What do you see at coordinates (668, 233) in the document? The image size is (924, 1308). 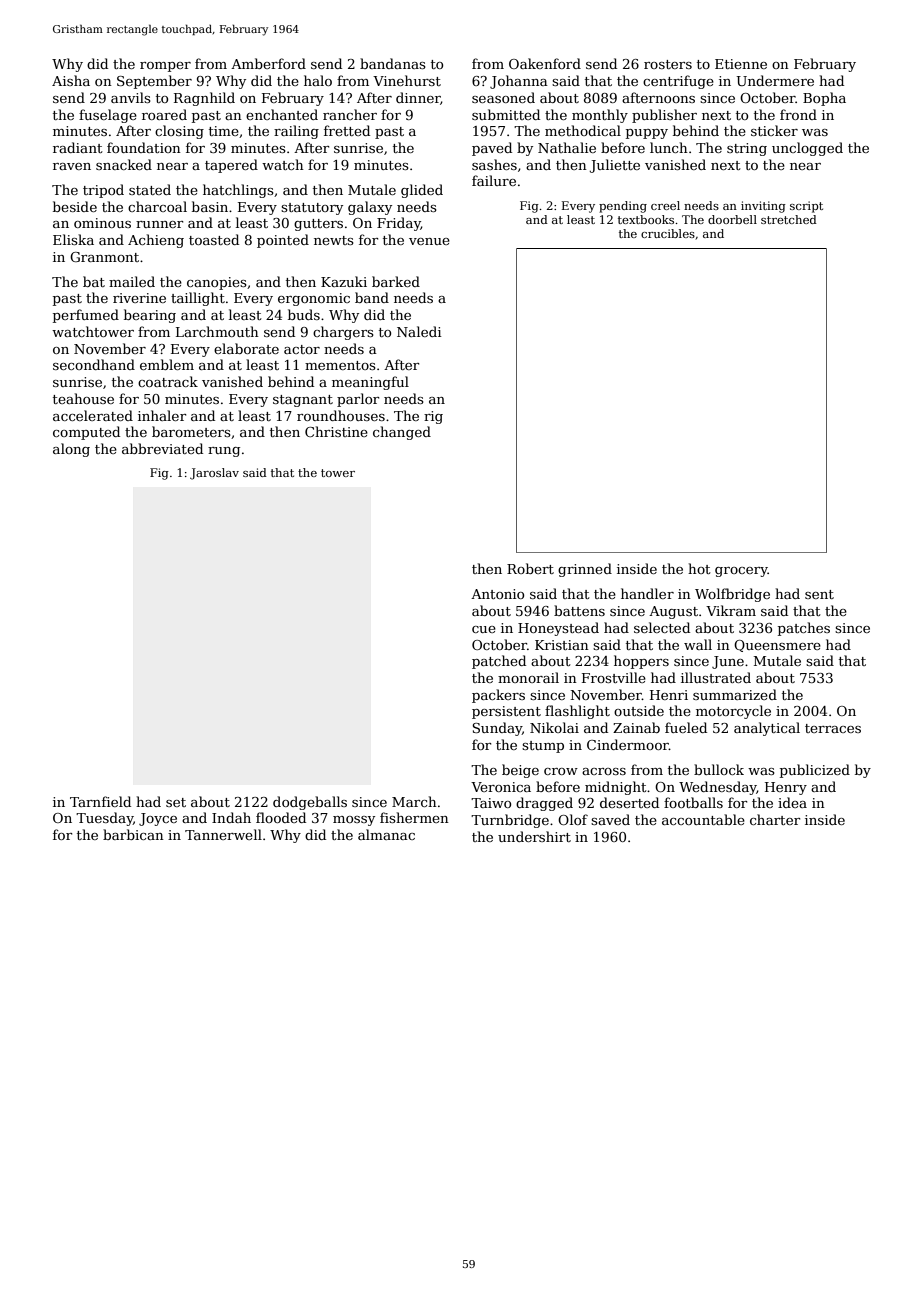 I see `crucibles` at bounding box center [668, 233].
